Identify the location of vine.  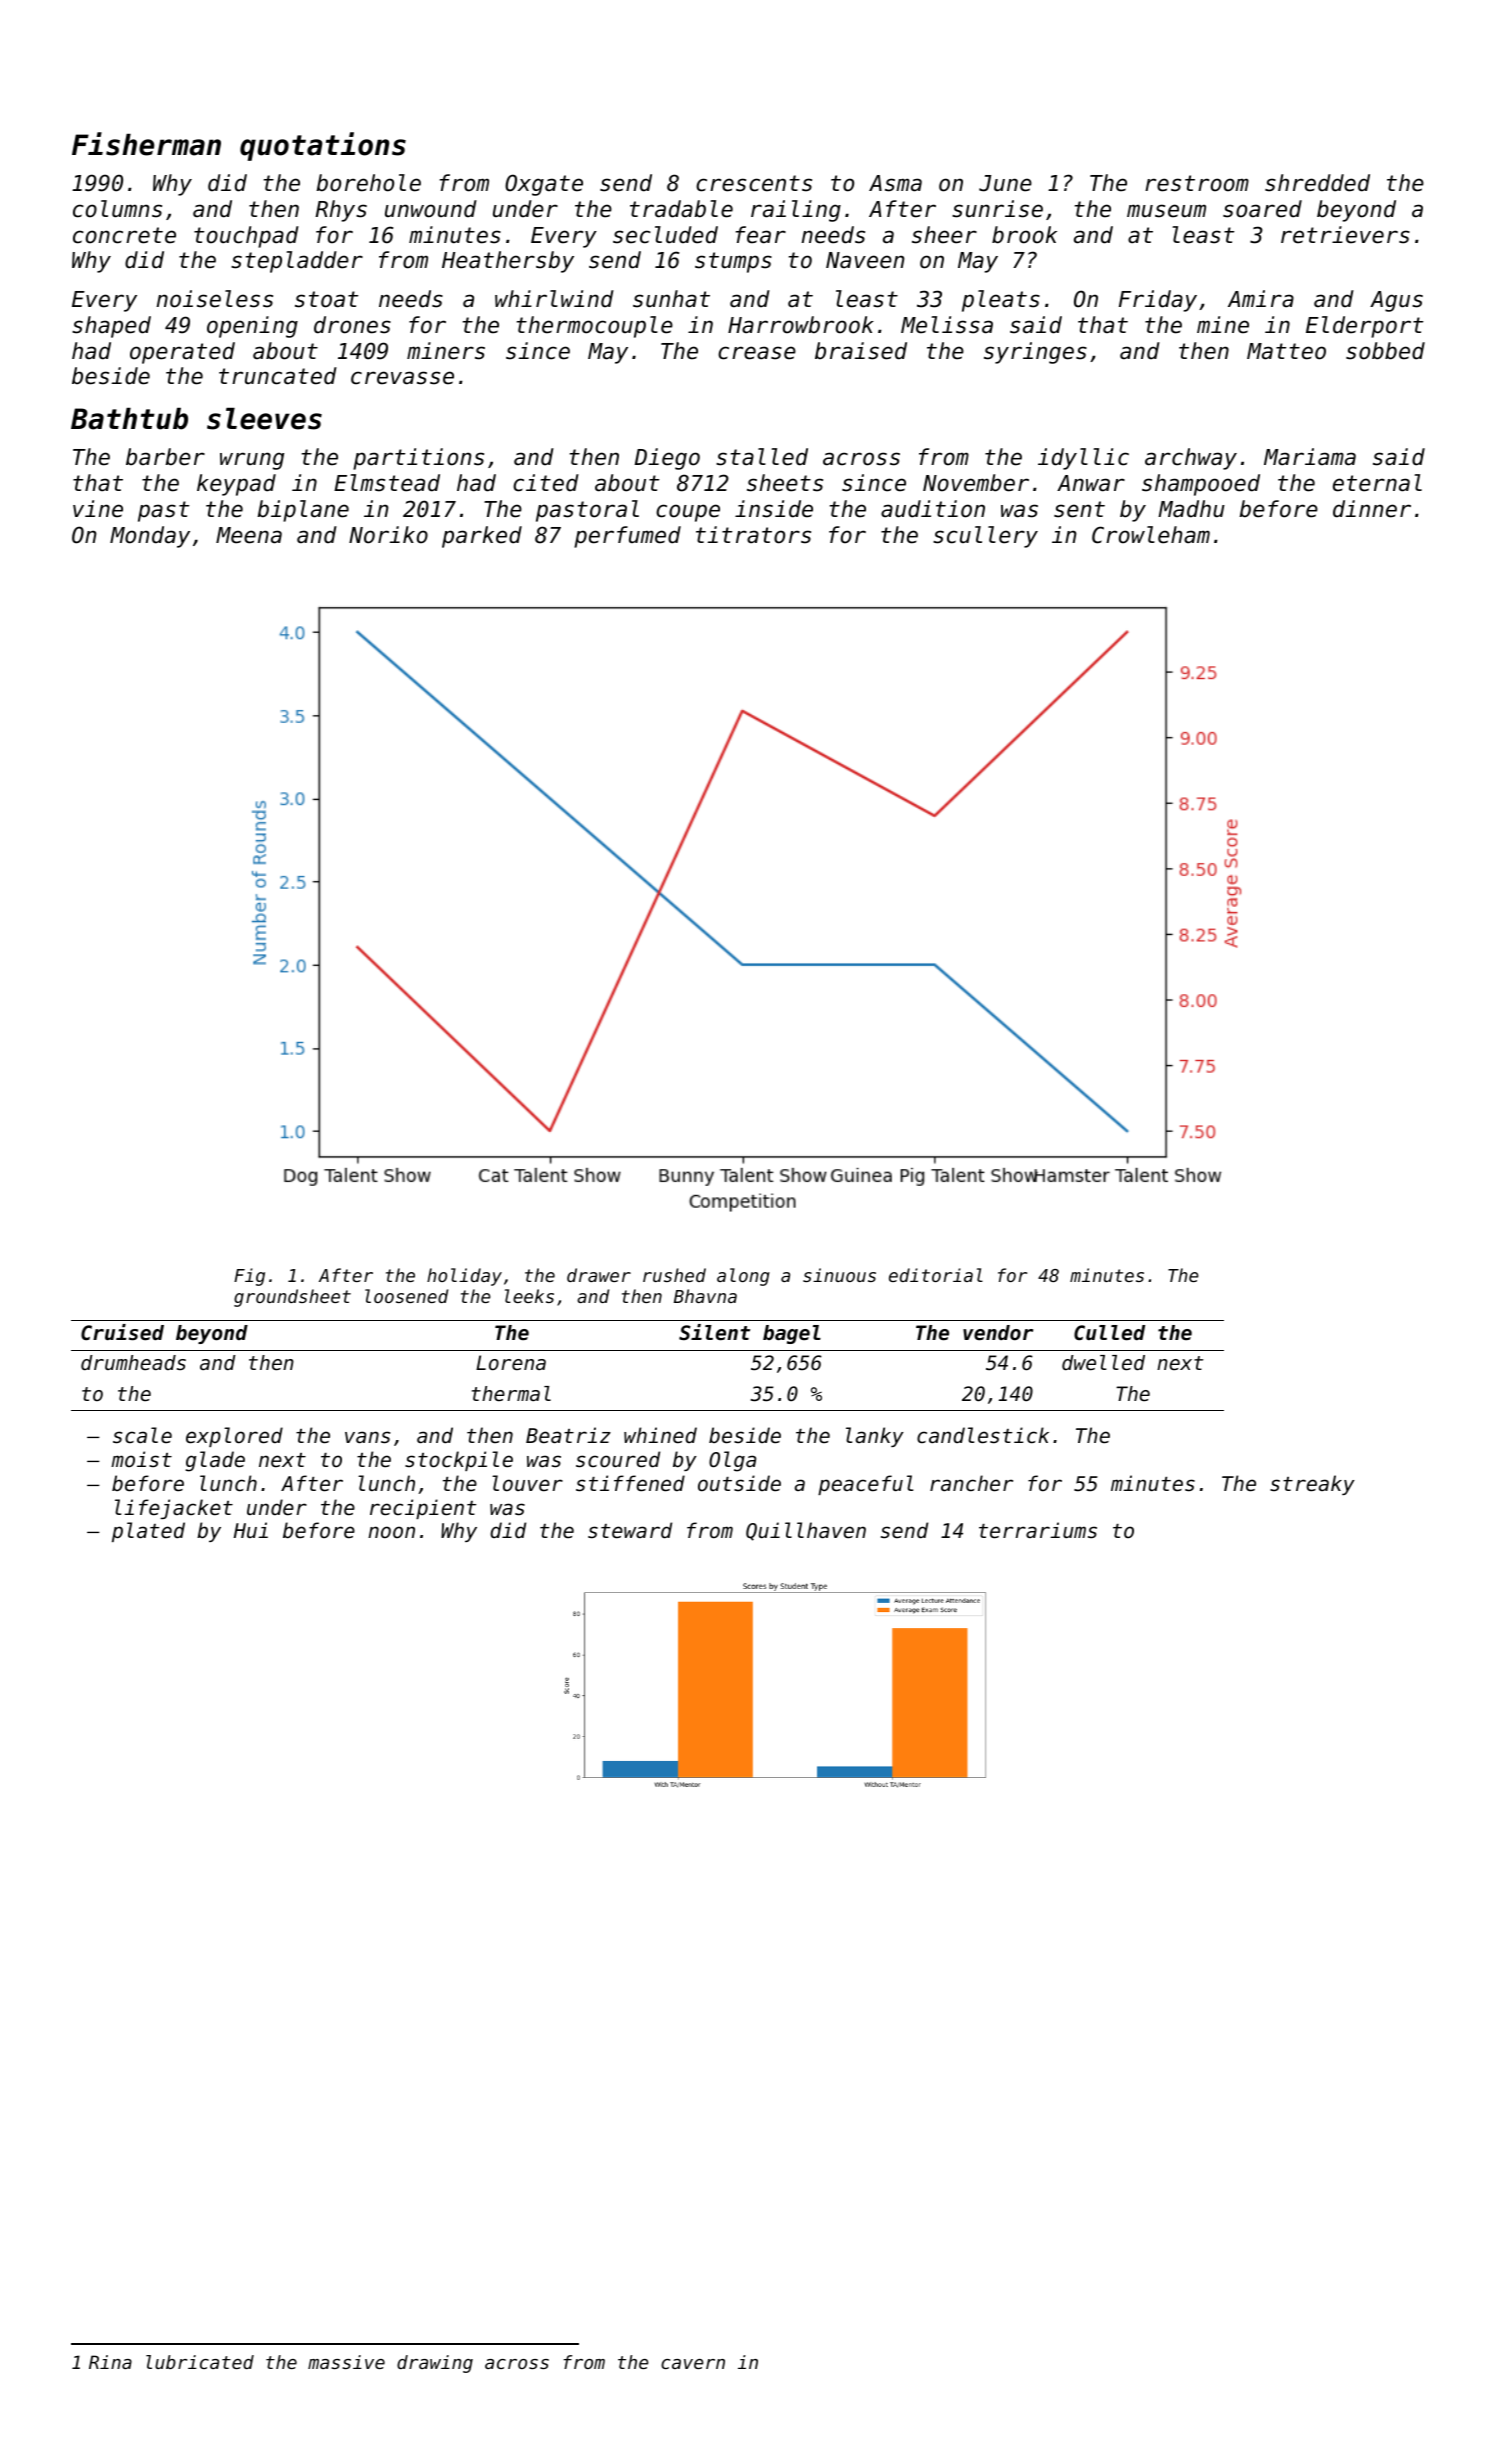
(98, 509).
